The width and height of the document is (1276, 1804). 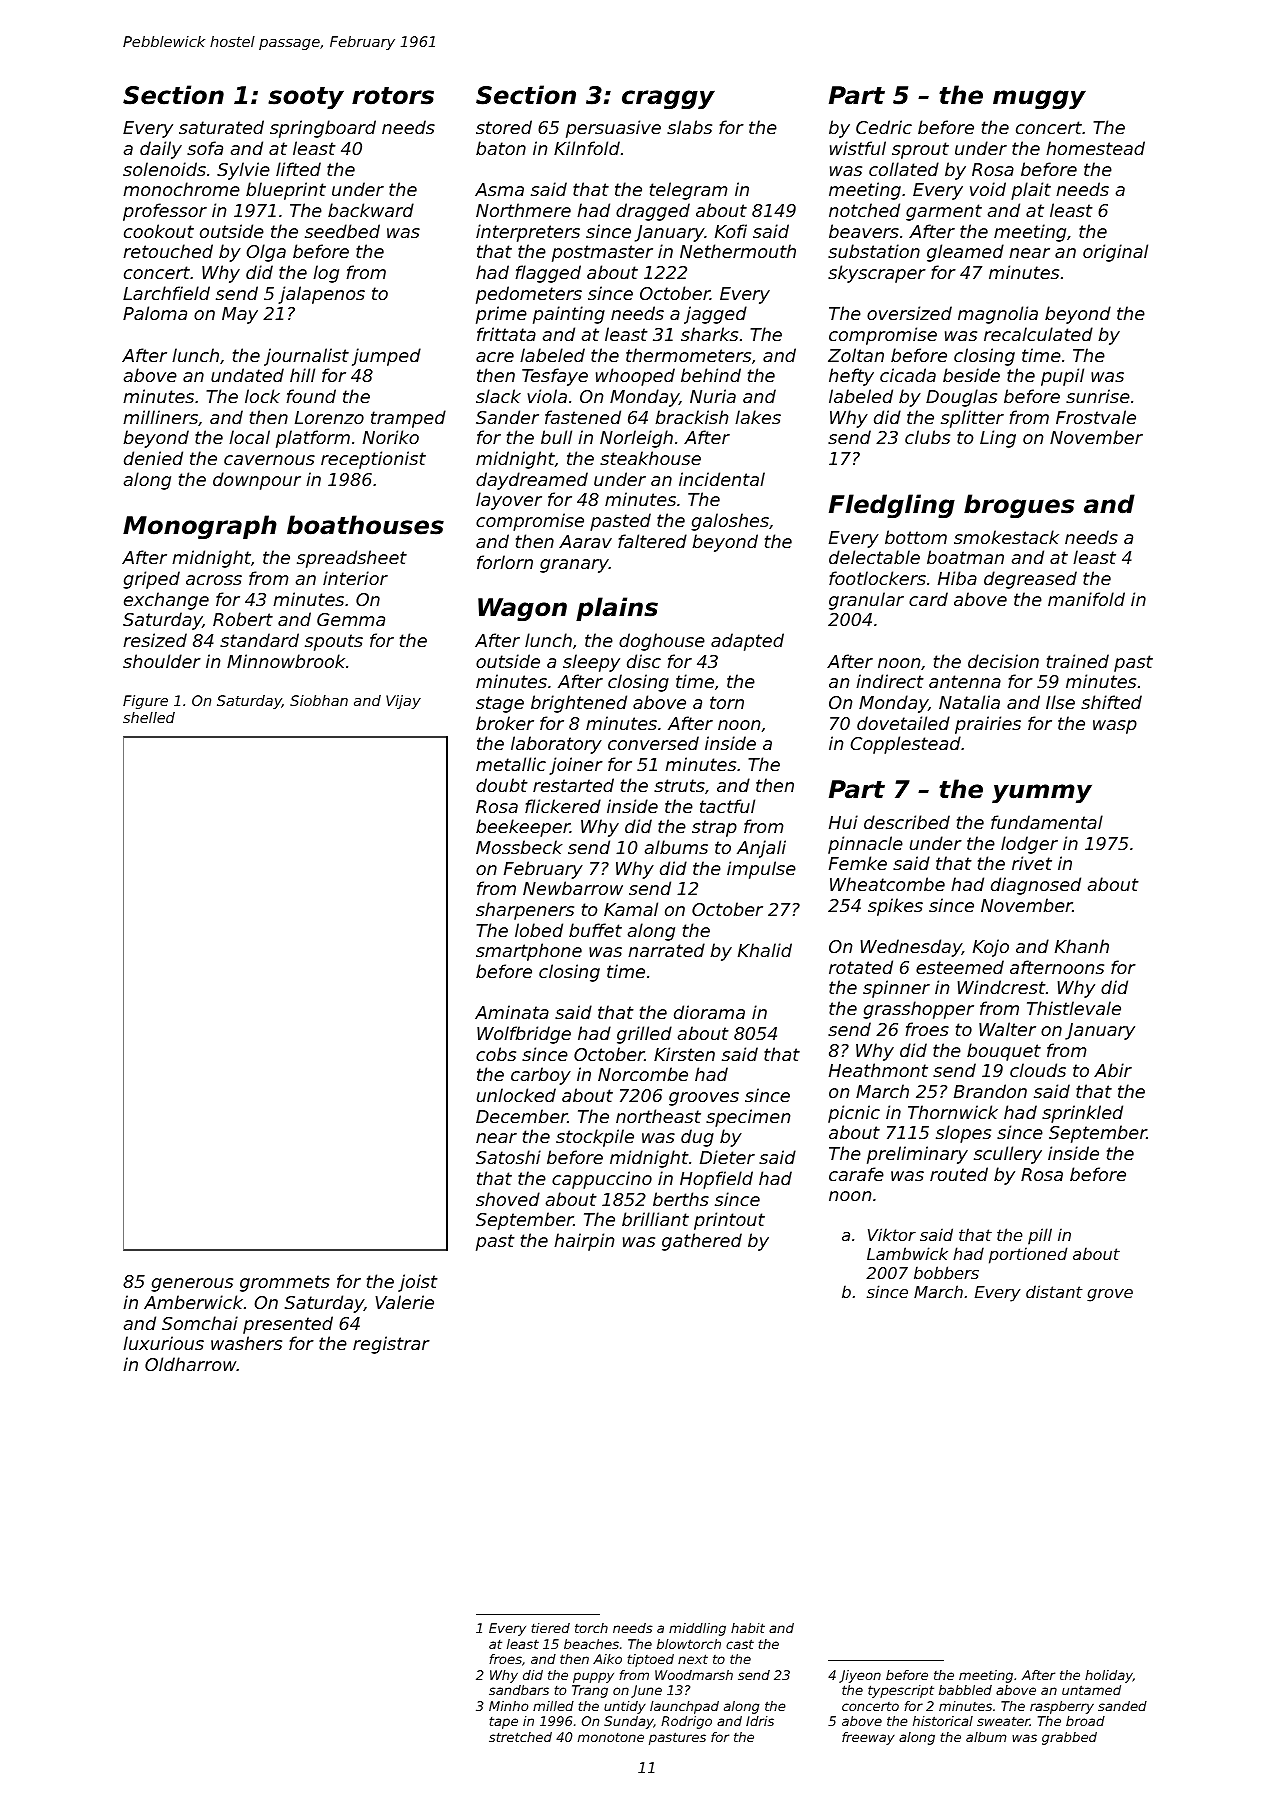 I want to click on muggy, so click(x=1039, y=99).
